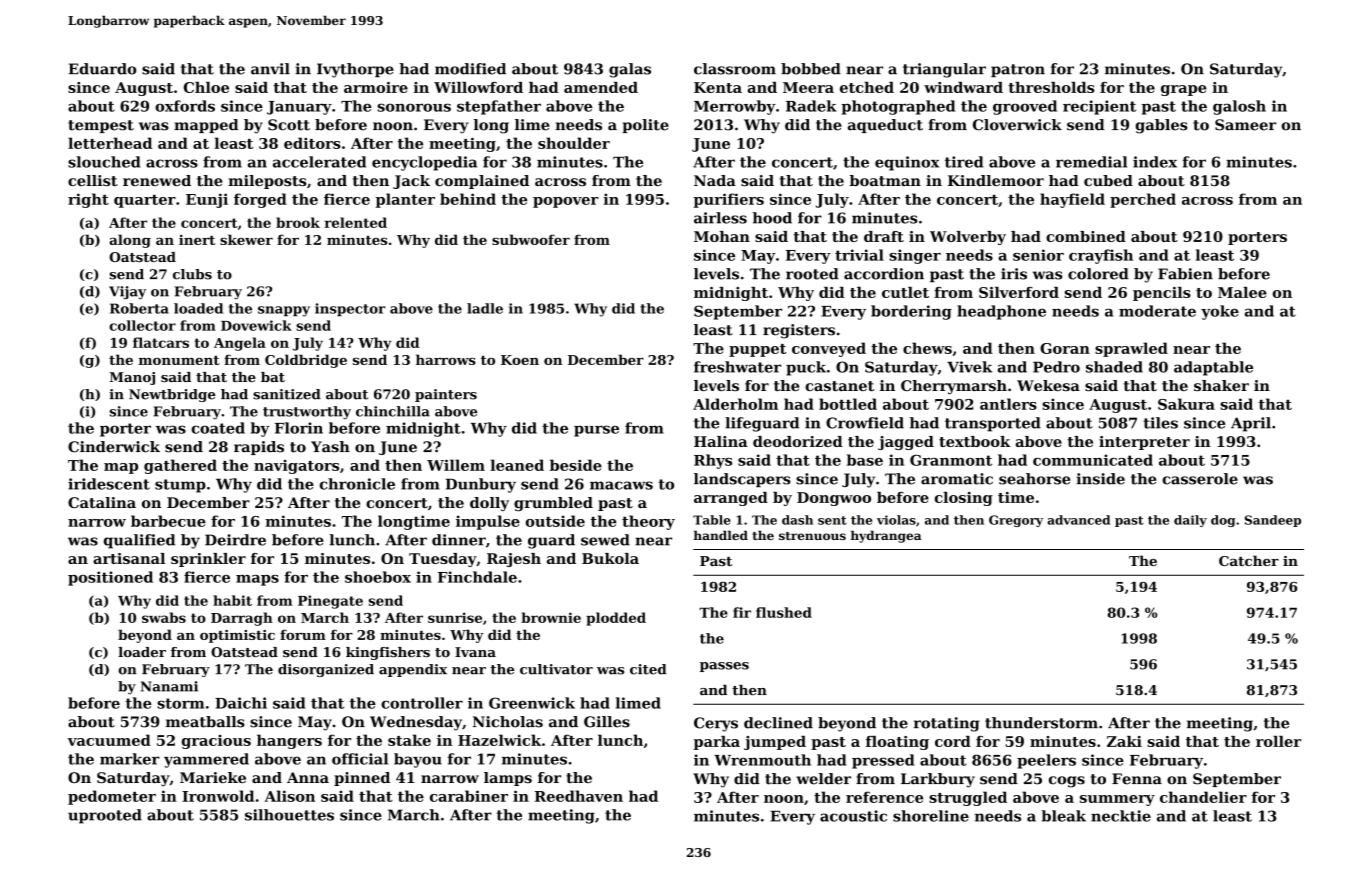  I want to click on Catcher, so click(1249, 560).
